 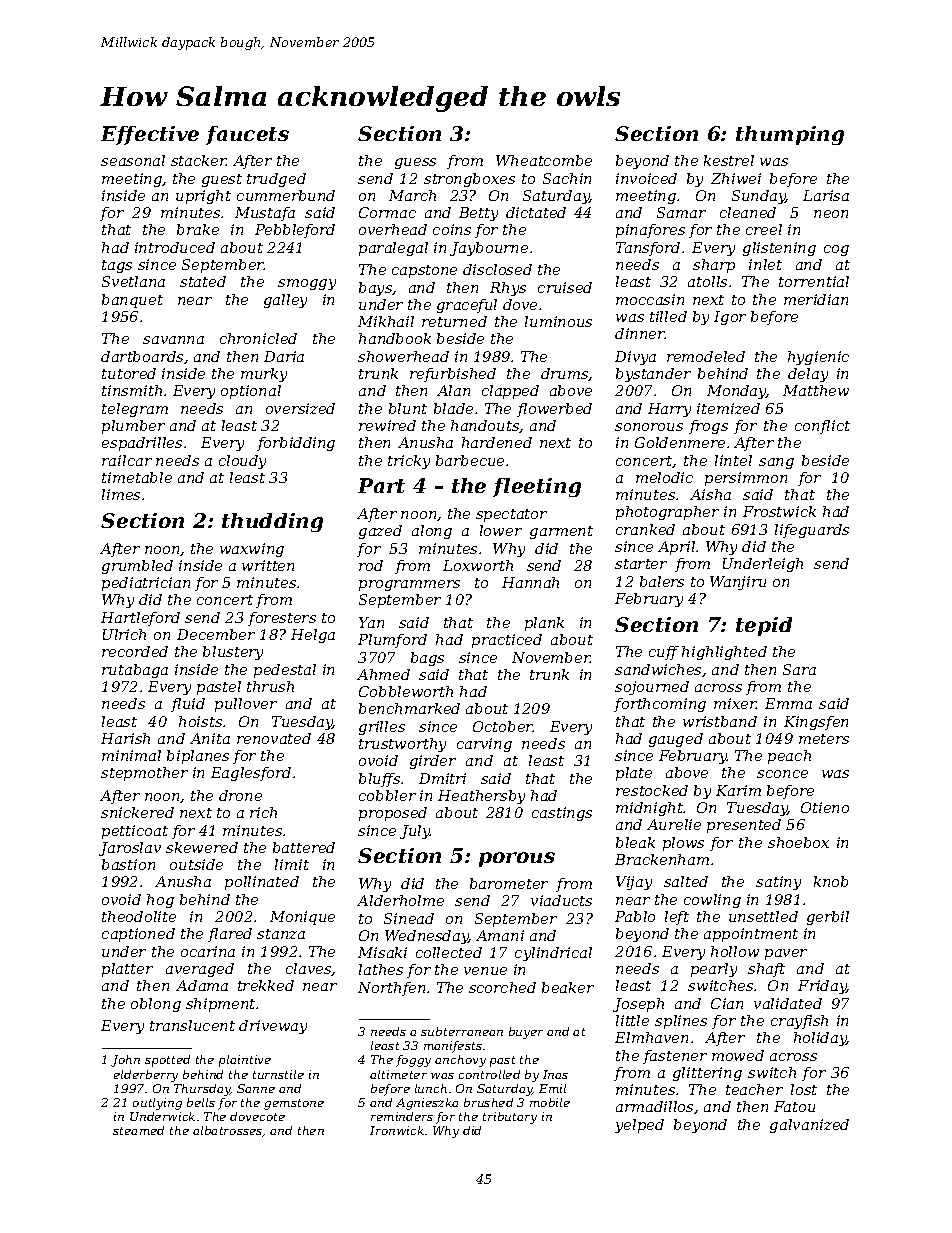 What do you see at coordinates (121, 494) in the document?
I see `limes` at bounding box center [121, 494].
